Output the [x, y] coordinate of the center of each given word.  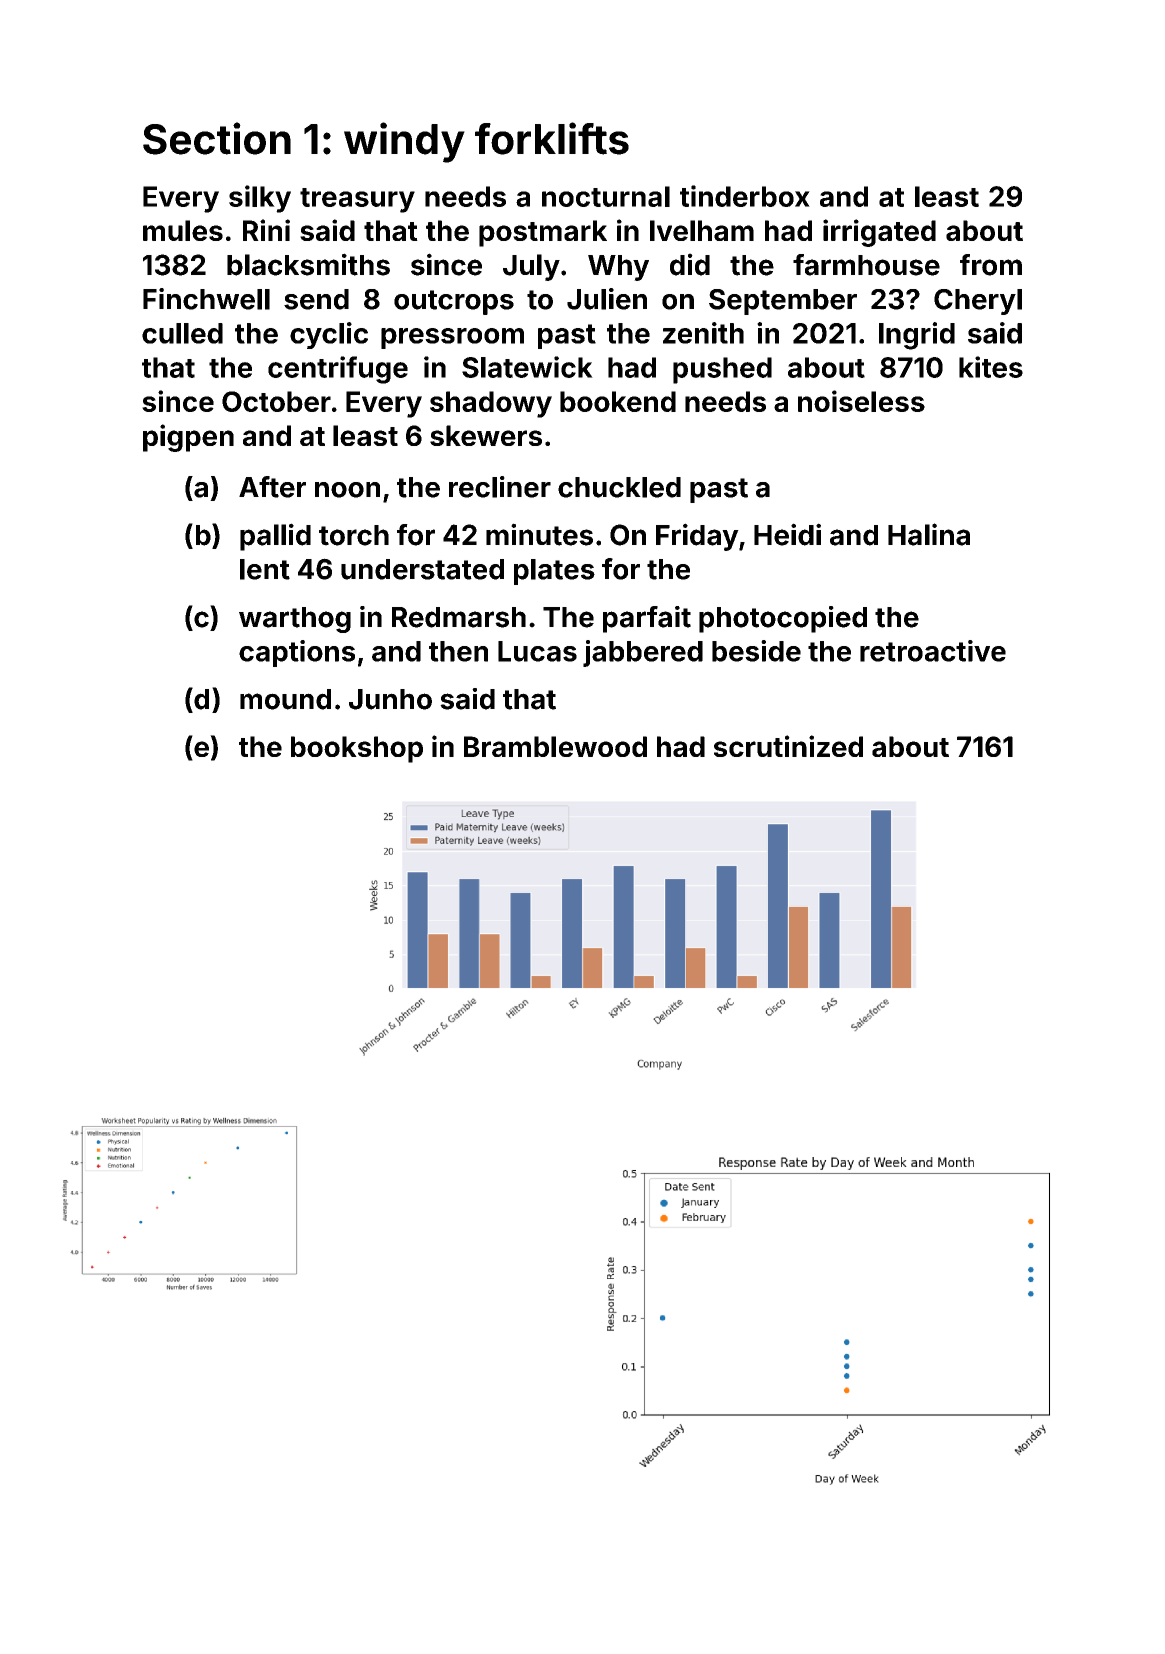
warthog [295, 620]
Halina [929, 534]
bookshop [357, 749]
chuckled [619, 487]
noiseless [861, 401]
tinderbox [745, 196]
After [272, 487]
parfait [647, 619]
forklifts [552, 138]
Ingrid [917, 336]
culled [182, 333]
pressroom [452, 338]
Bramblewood [555, 746]
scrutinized [788, 746]
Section [217, 138]
